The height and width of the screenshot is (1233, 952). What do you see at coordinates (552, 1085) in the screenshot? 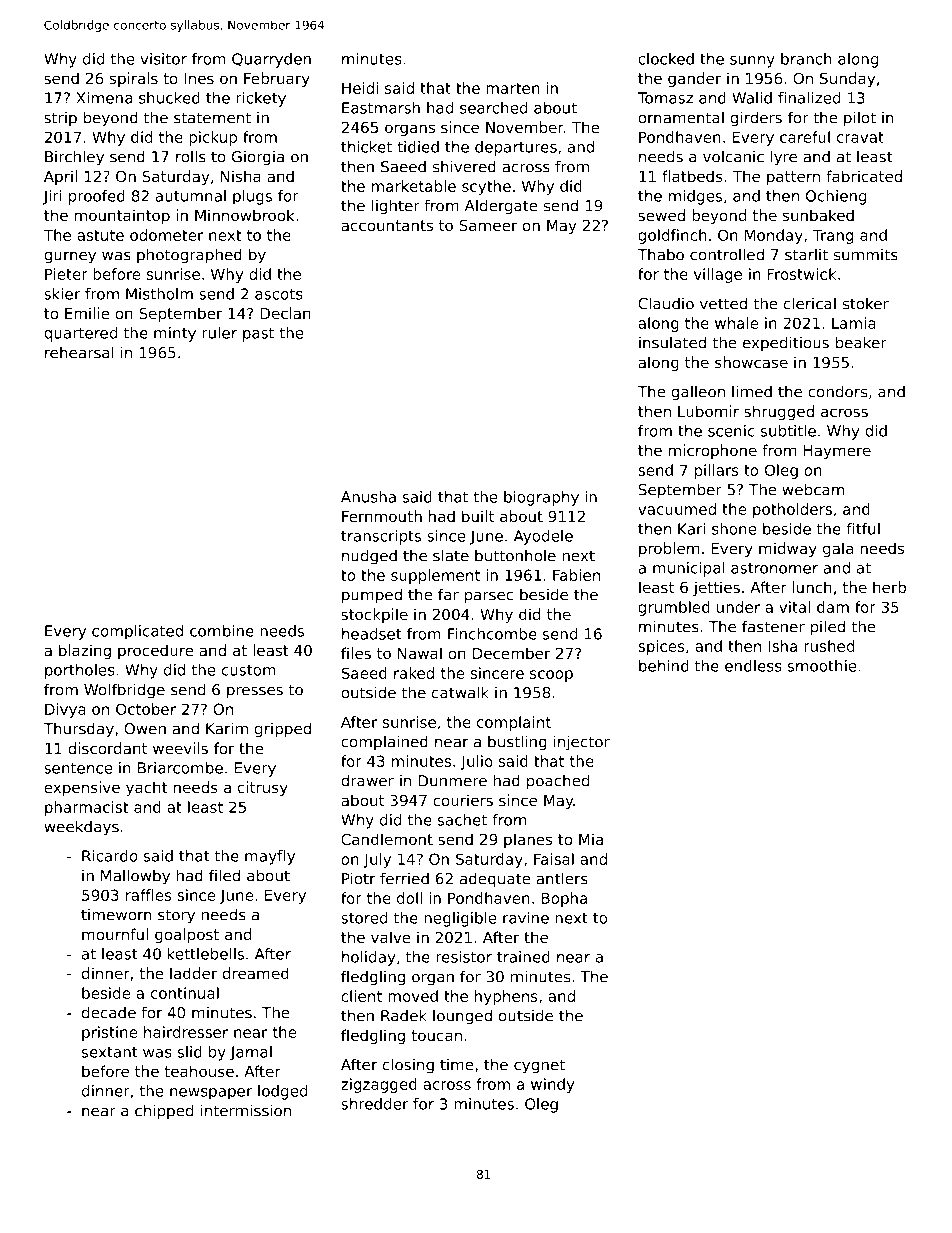
I see `windy` at bounding box center [552, 1085].
